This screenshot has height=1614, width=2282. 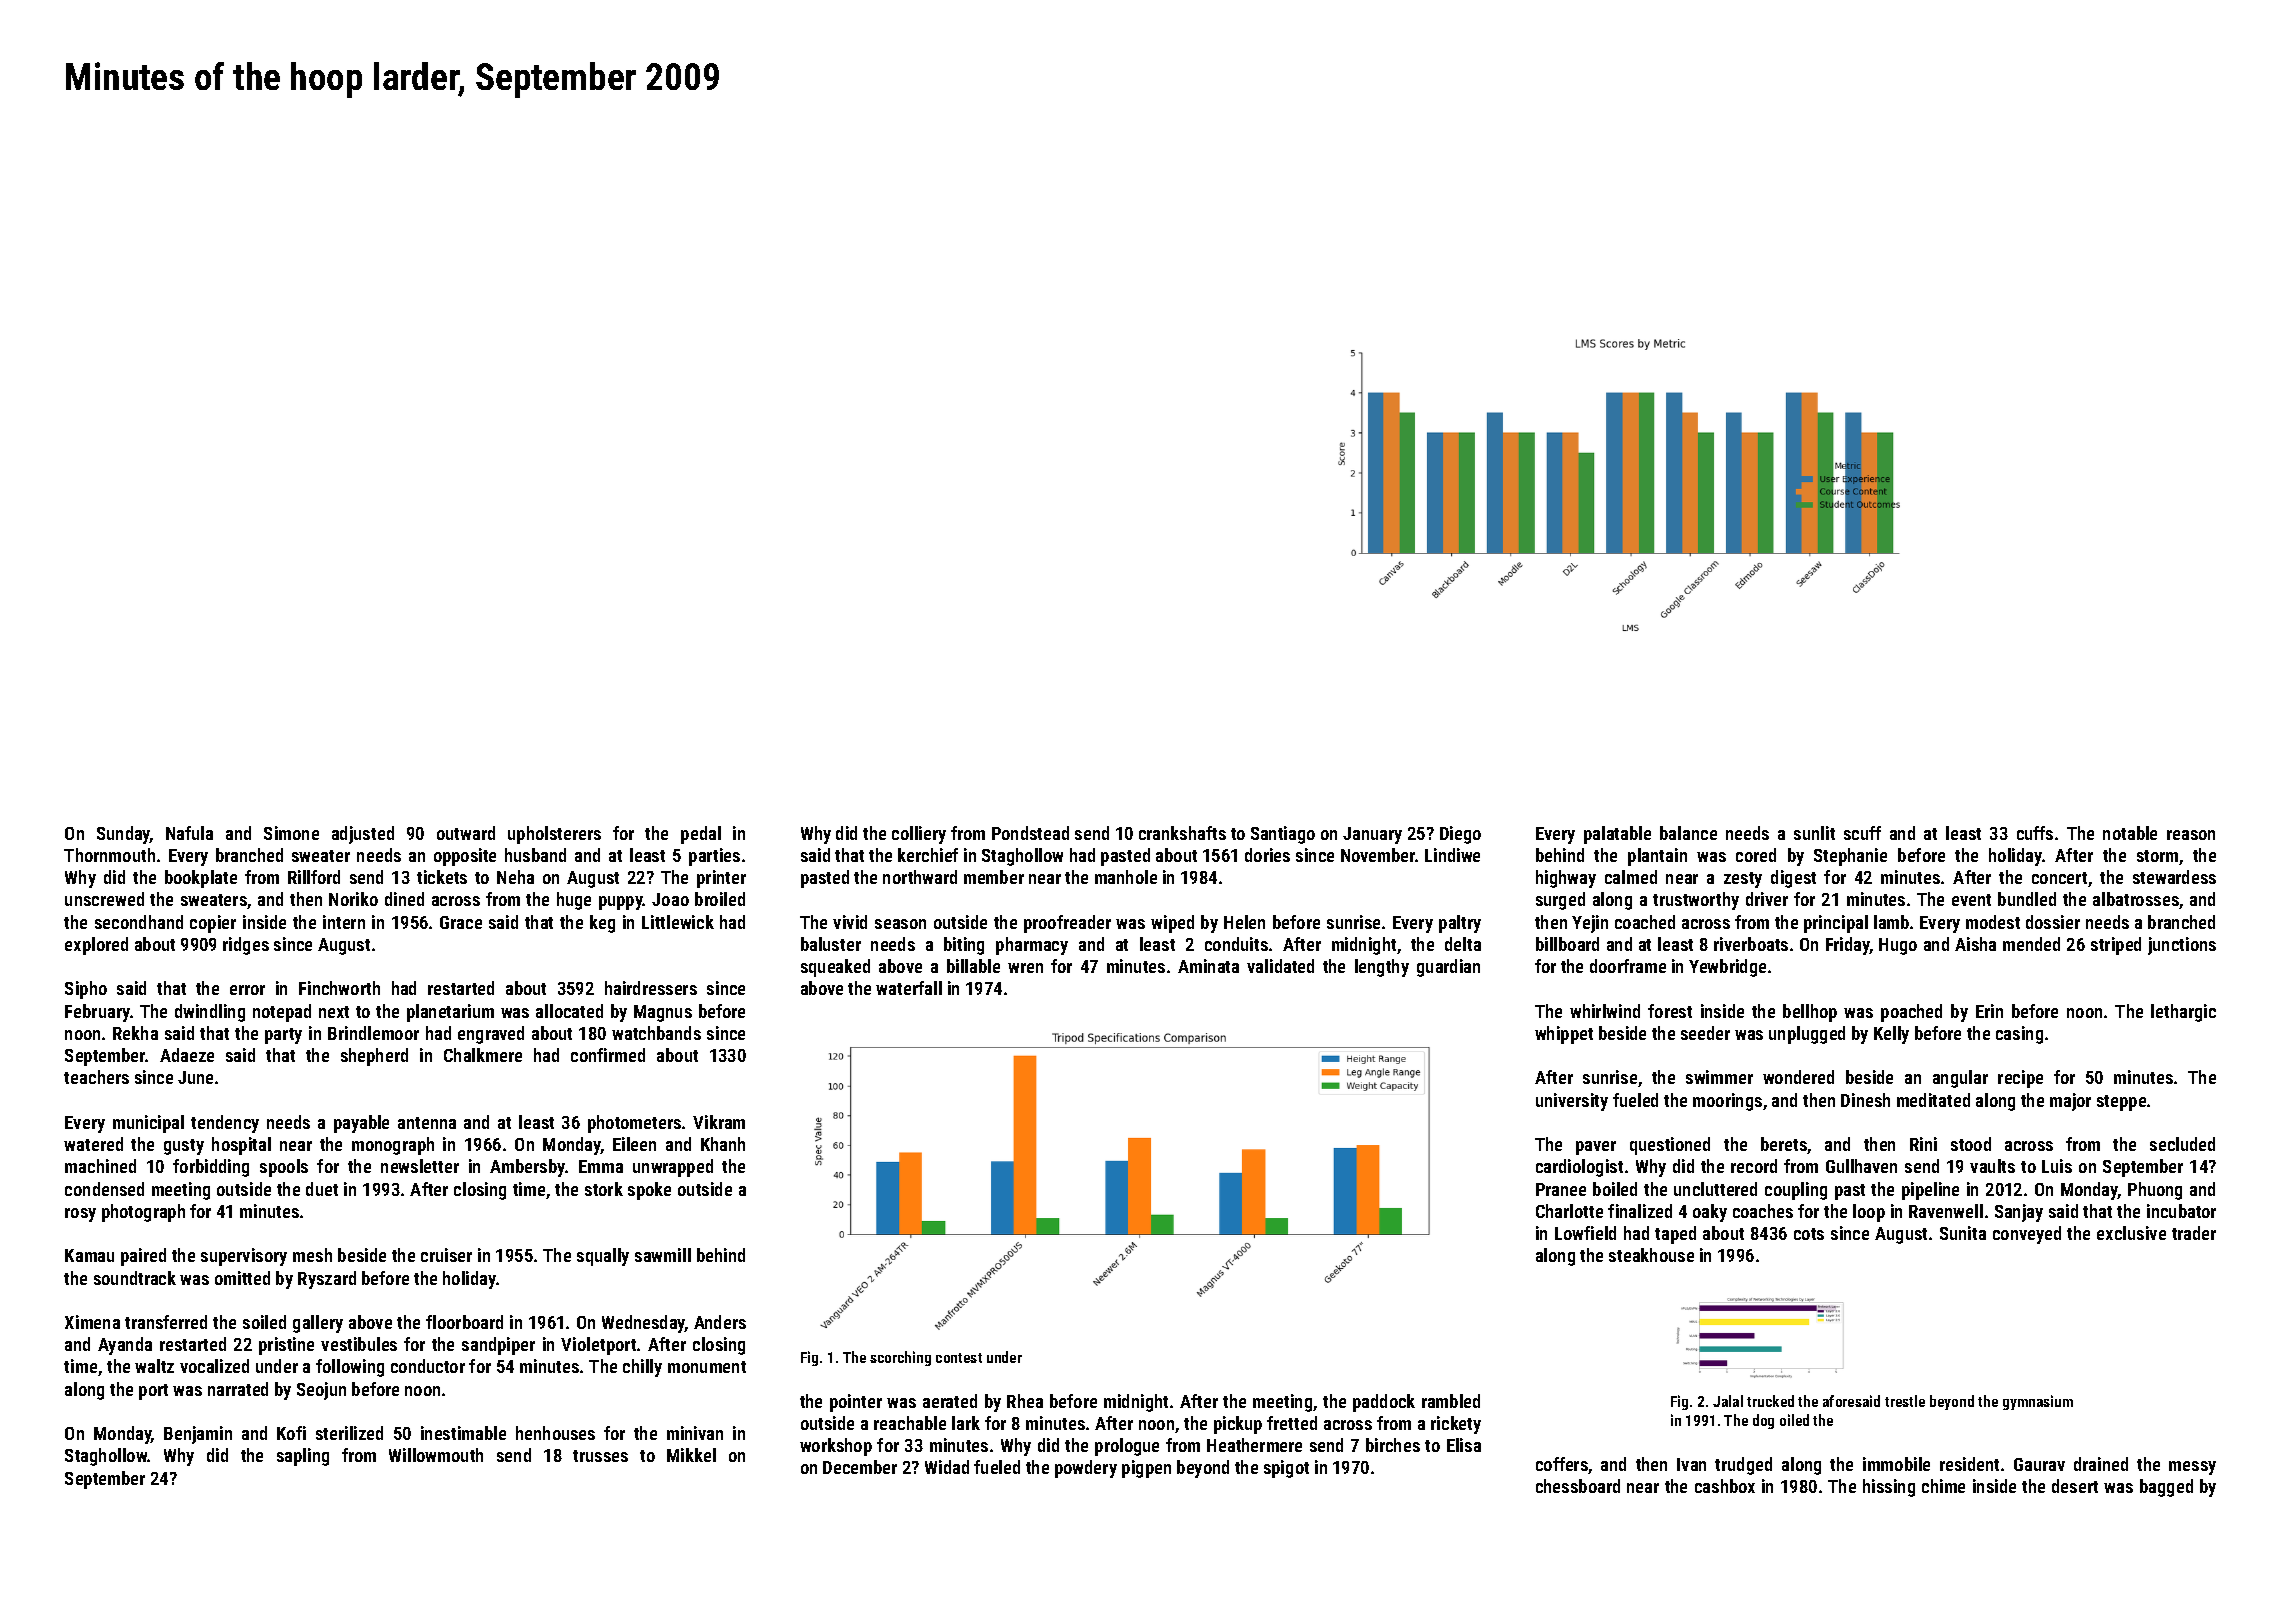 What do you see at coordinates (189, 833) in the screenshot?
I see `Nafula` at bounding box center [189, 833].
